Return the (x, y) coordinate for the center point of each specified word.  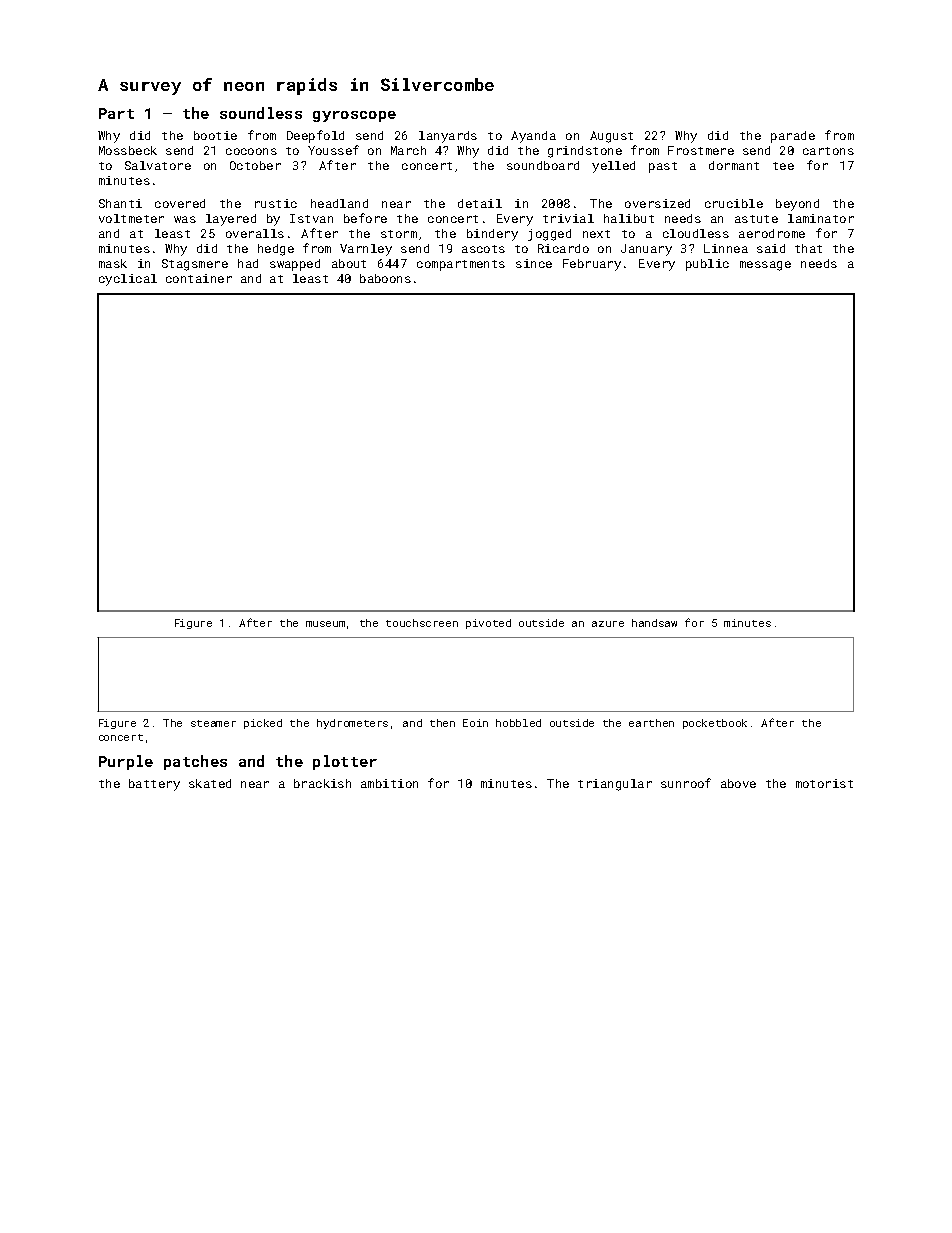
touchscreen (422, 623)
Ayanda (533, 137)
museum (325, 624)
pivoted (488, 624)
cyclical (128, 280)
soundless (261, 113)
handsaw (654, 623)
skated (210, 783)
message (765, 266)
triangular (615, 785)
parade (793, 137)
